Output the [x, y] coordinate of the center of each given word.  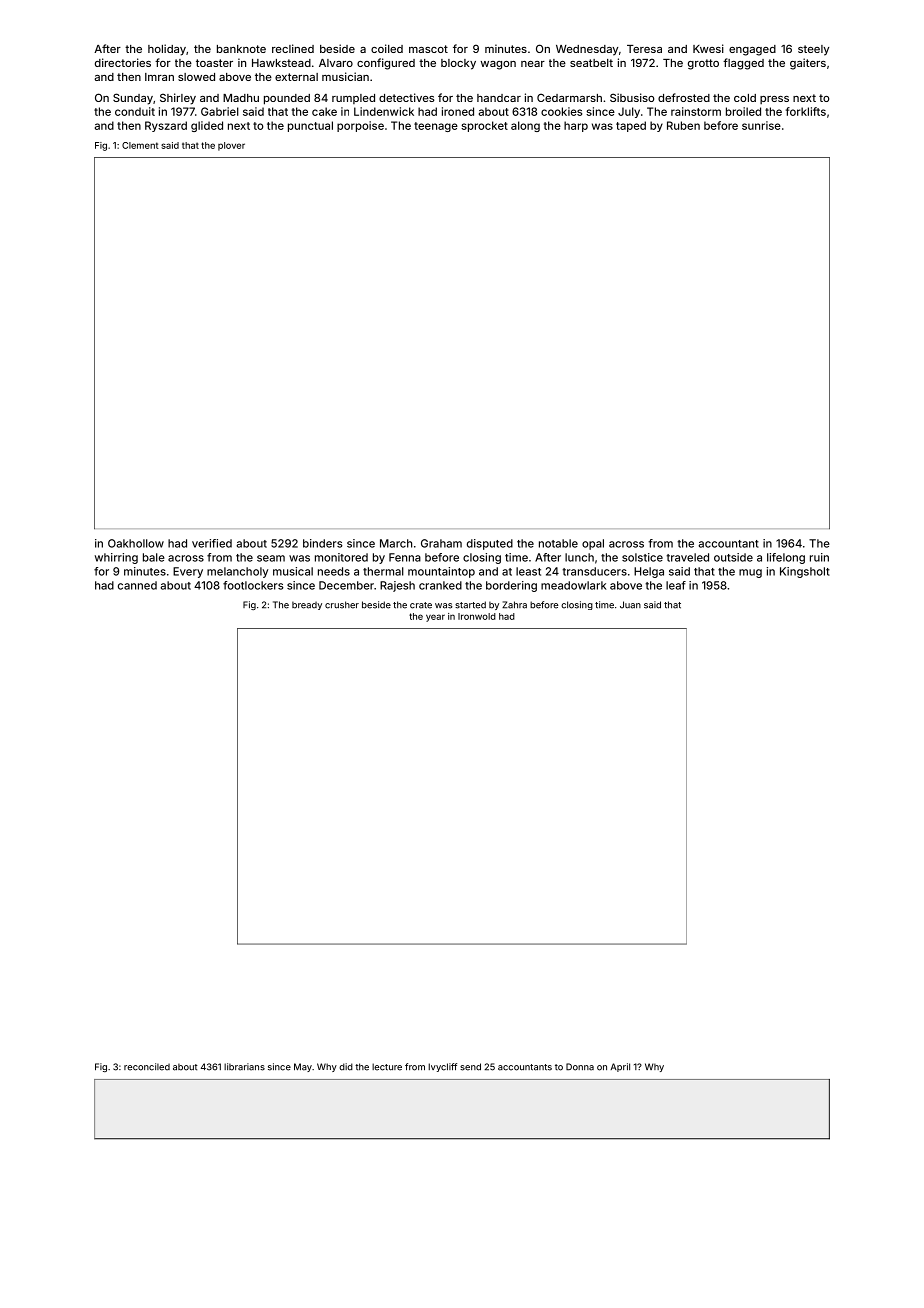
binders [323, 543]
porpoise [360, 126]
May [303, 1067]
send [470, 1067]
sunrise [761, 125]
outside [733, 557]
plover [231, 146]
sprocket [484, 126]
